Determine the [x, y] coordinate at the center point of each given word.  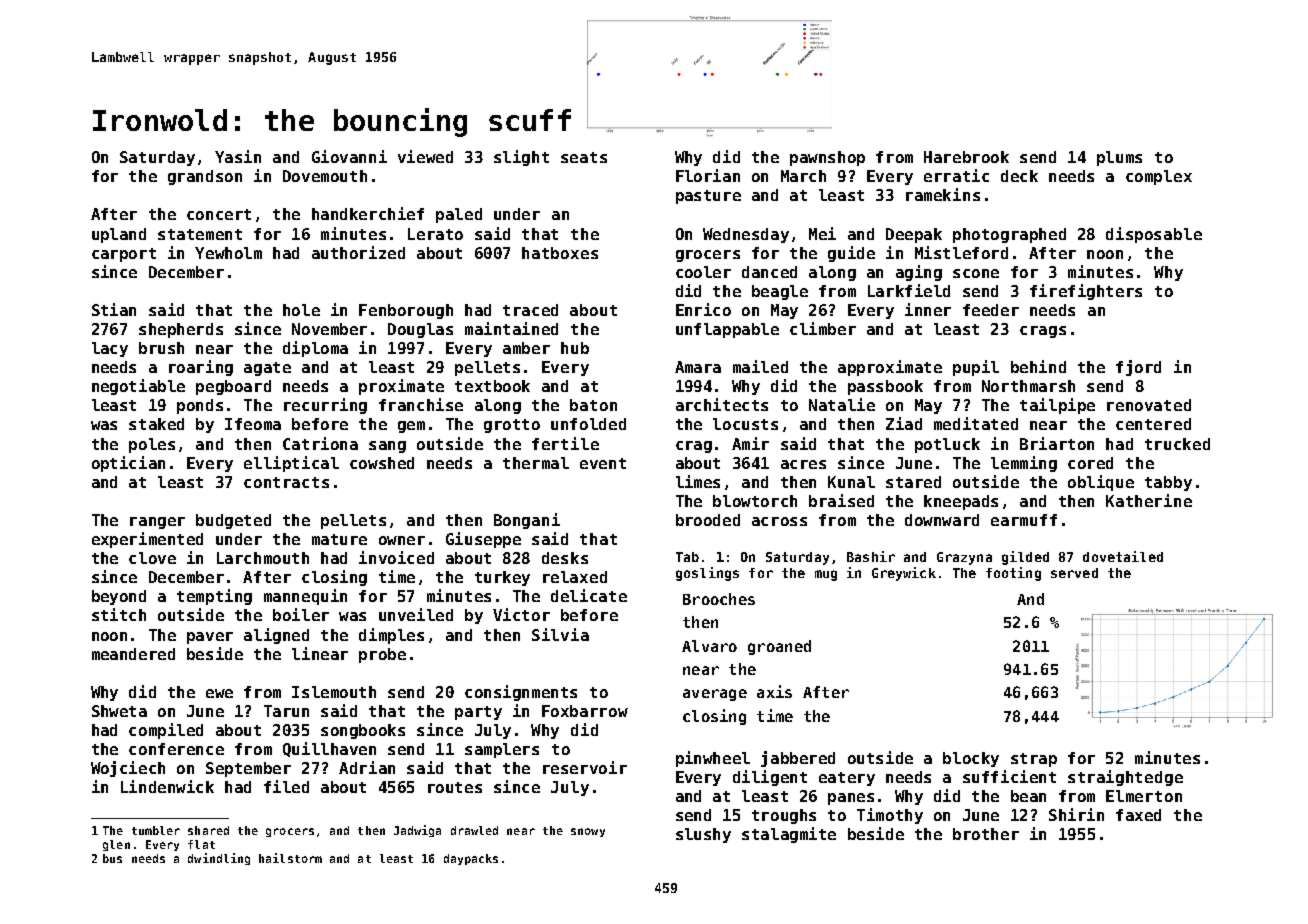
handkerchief [368, 213]
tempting [214, 597]
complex [1159, 177]
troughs [784, 816]
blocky [971, 759]
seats [584, 157]
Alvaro [709, 646]
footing [1013, 574]
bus [112, 858]
